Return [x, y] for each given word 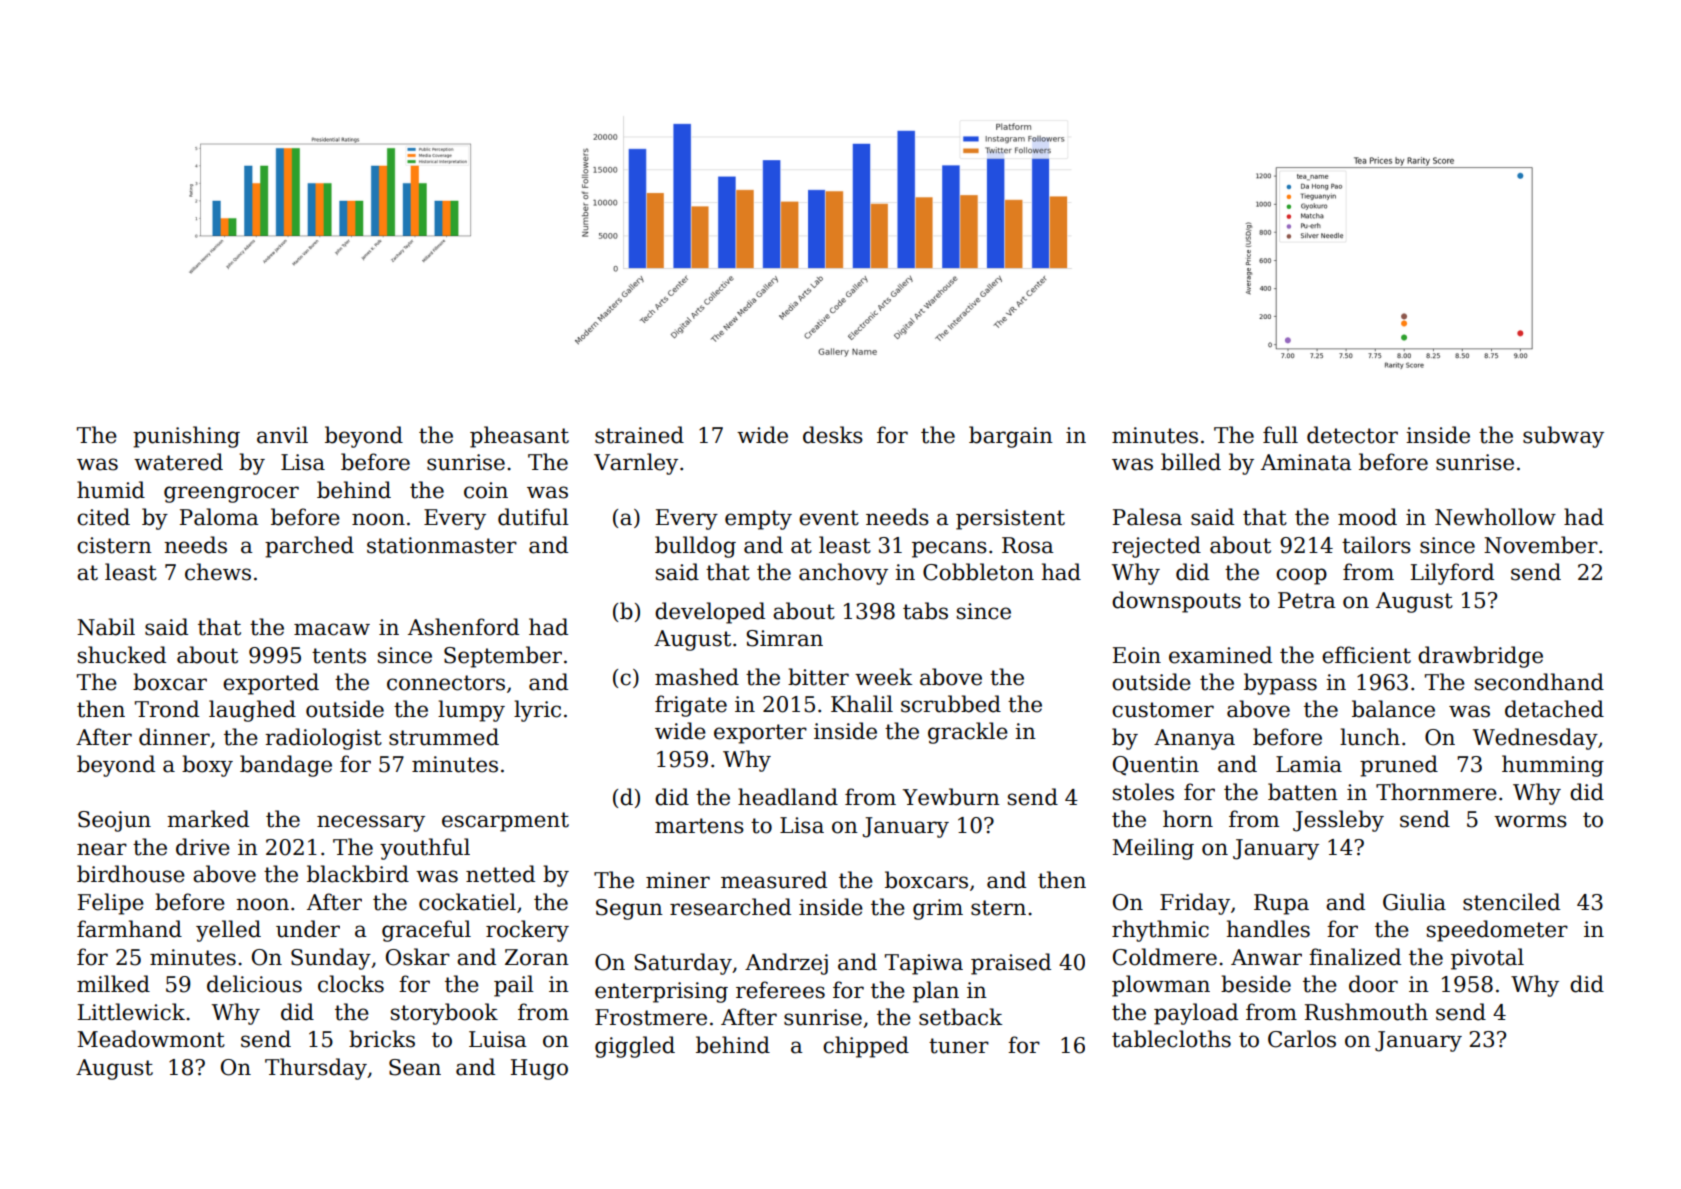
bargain [1011, 437]
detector [1352, 435]
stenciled [1511, 902]
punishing [186, 437]
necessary [371, 823]
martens [699, 826]
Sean [415, 1067]
